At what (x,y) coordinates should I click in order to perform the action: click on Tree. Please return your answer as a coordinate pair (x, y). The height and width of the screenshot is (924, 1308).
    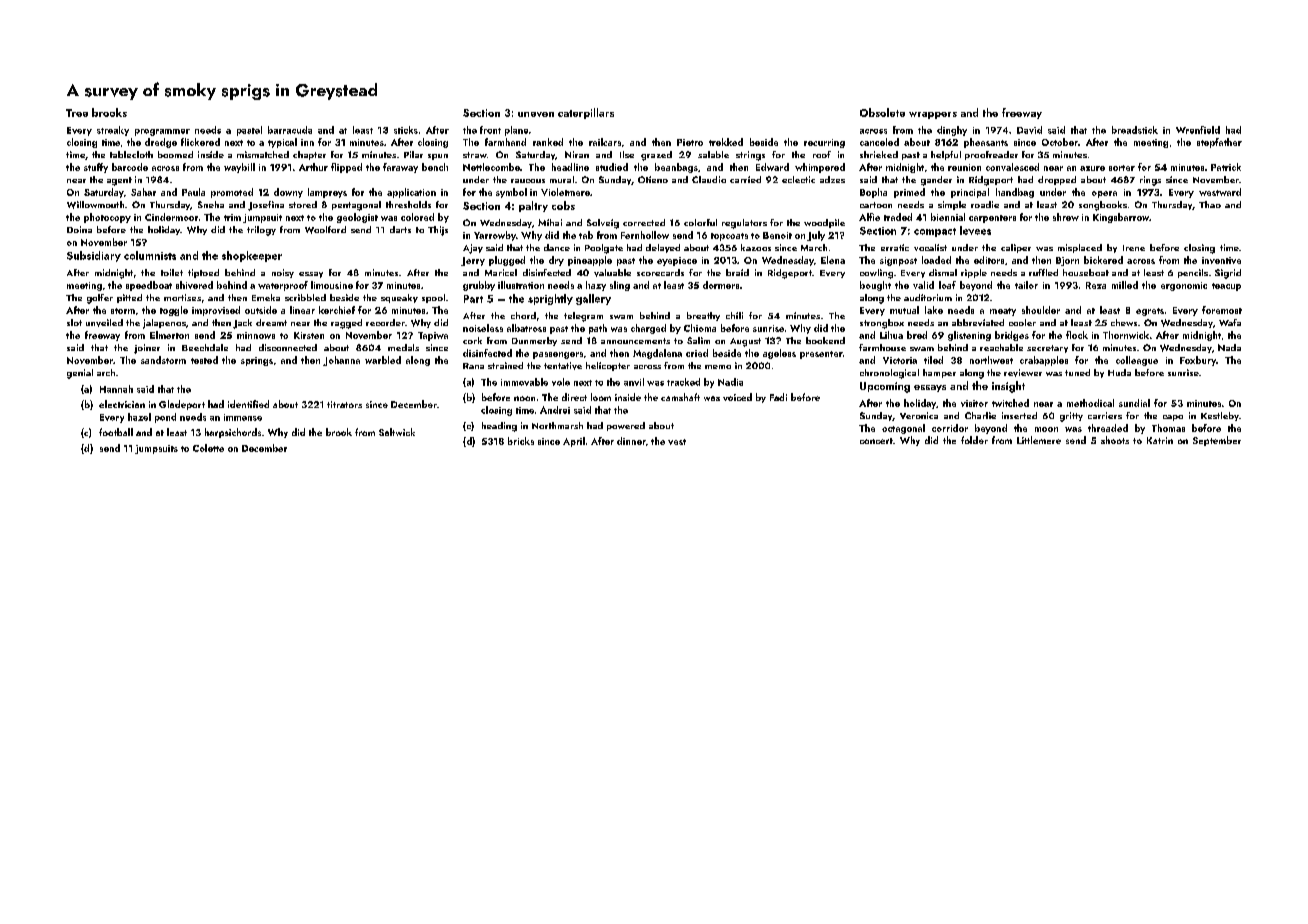
    Looking at the image, I should click on (77, 113).
